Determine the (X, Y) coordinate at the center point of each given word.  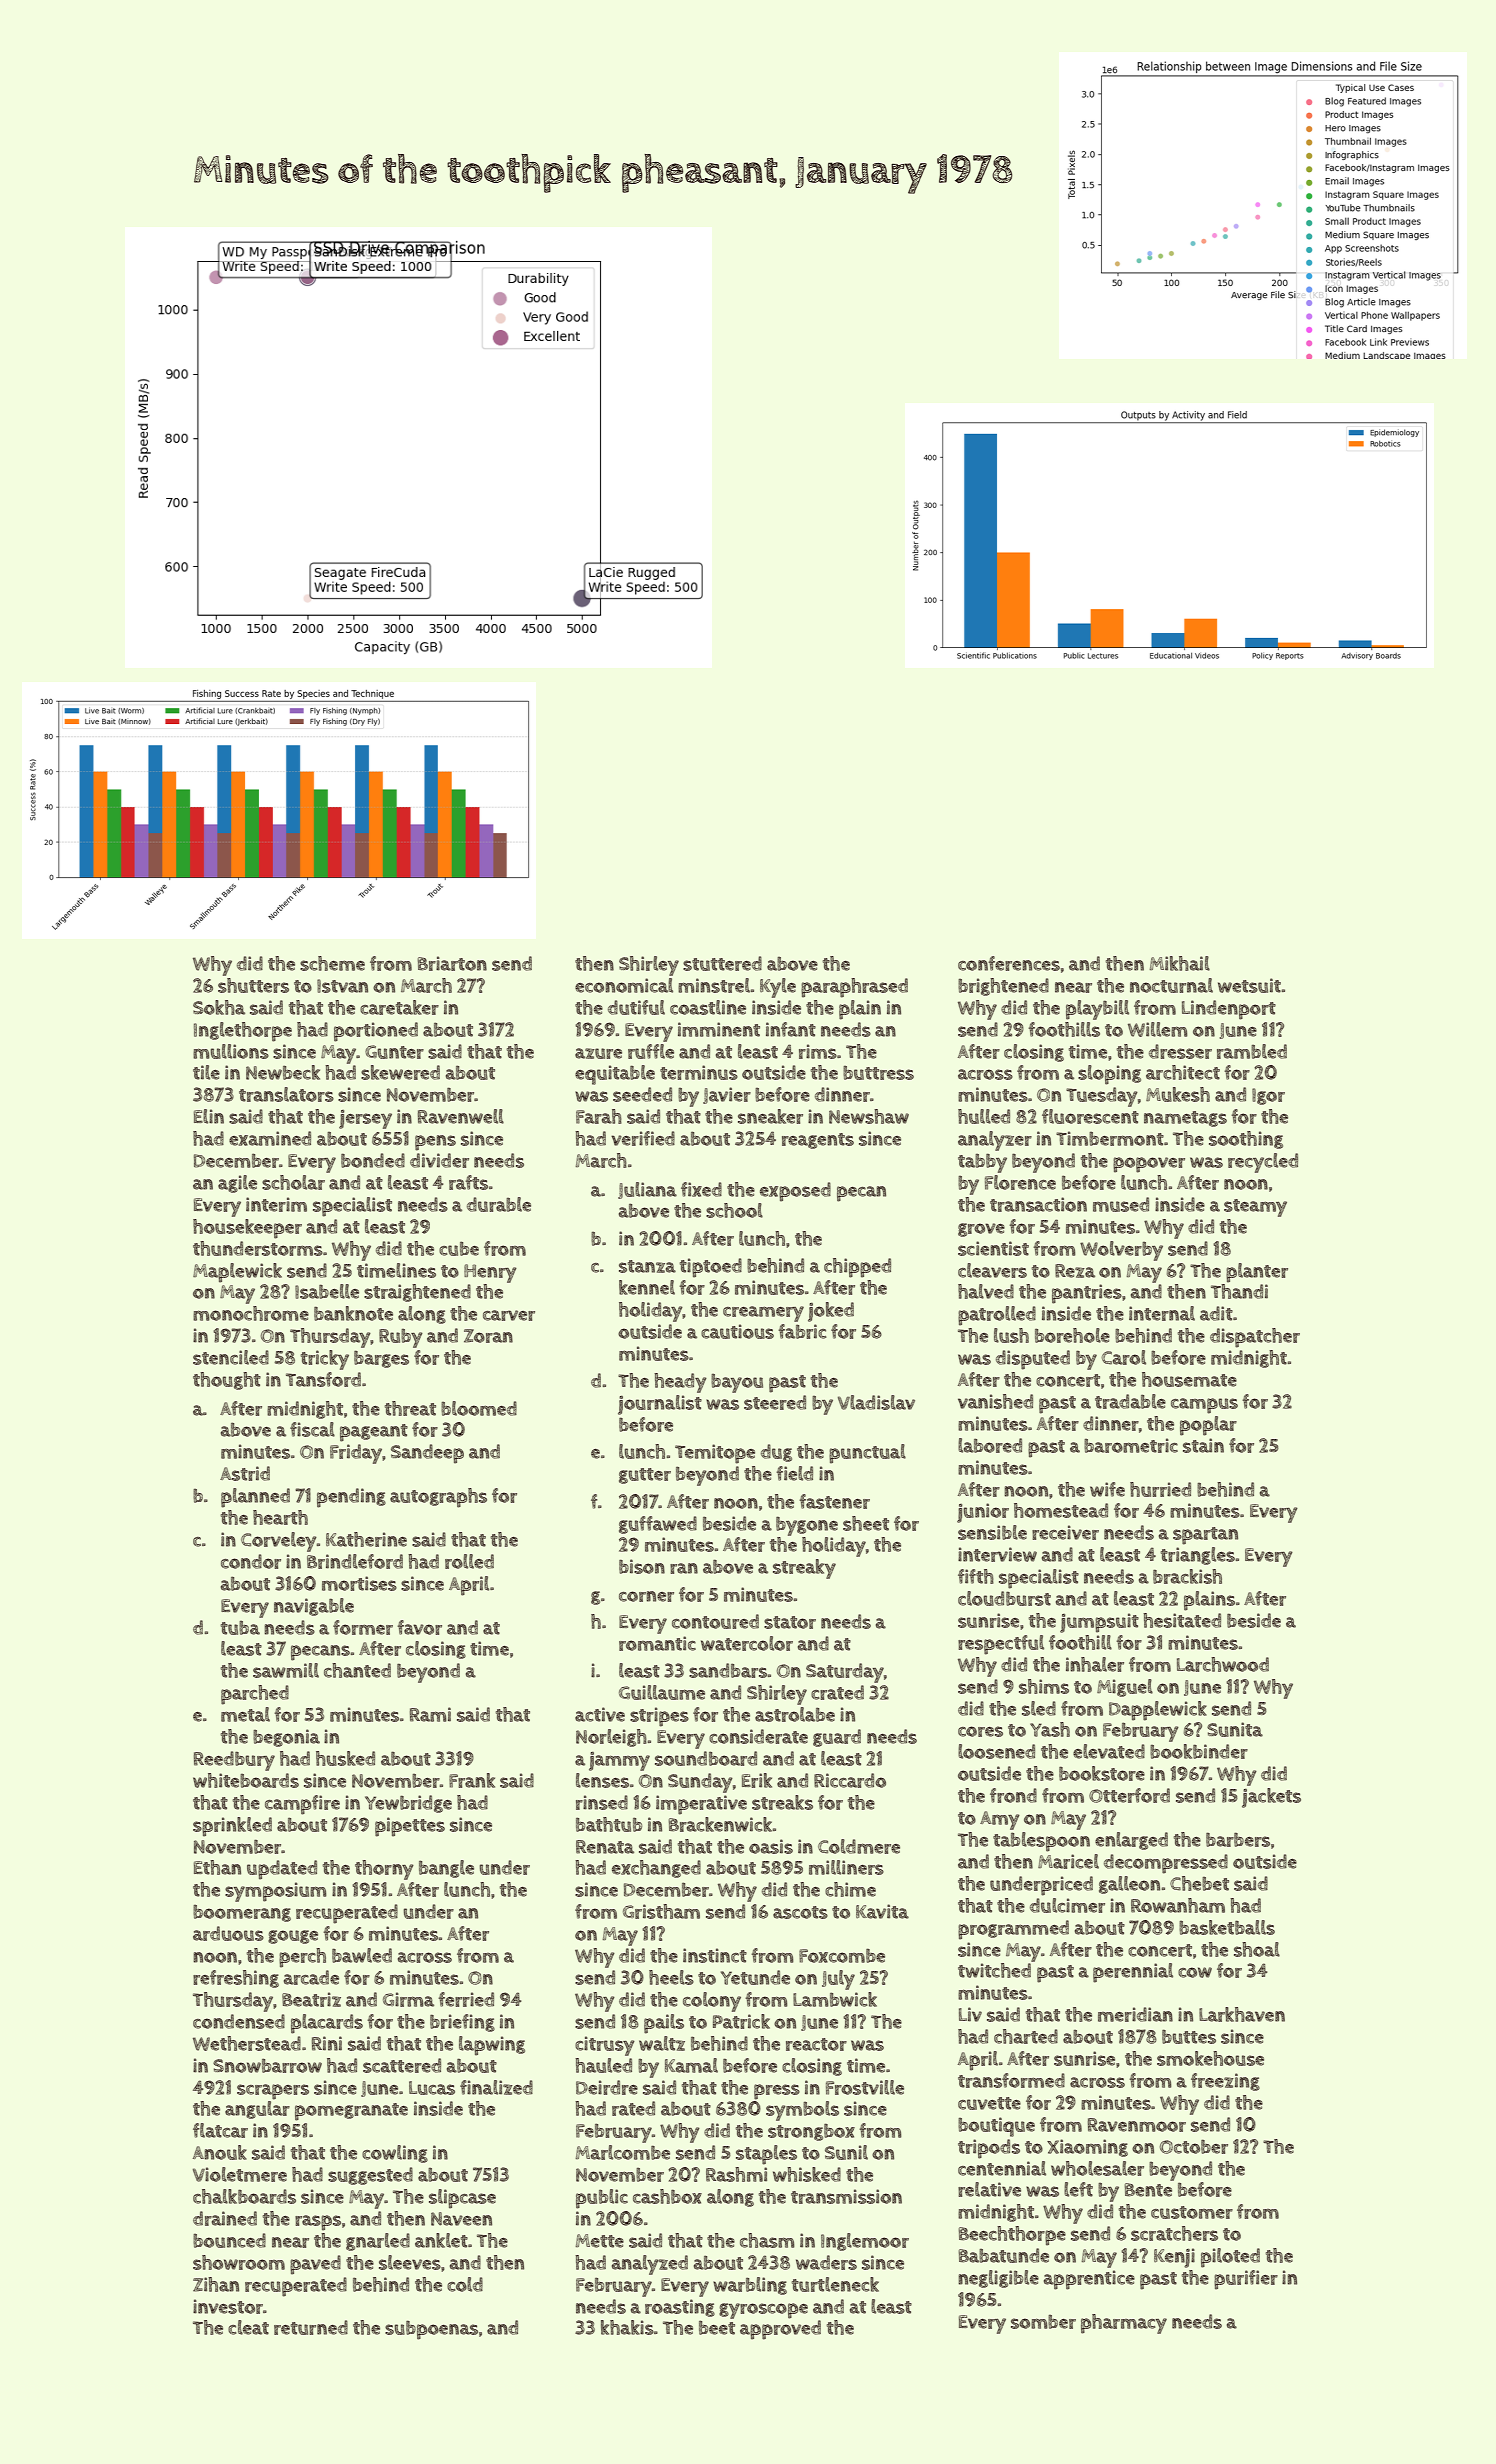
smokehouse (1210, 2058)
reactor (816, 2044)
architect (1183, 1072)
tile (206, 1072)
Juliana (647, 1190)
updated (282, 1870)
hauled (603, 2065)
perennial (1133, 1973)
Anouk (220, 2152)
